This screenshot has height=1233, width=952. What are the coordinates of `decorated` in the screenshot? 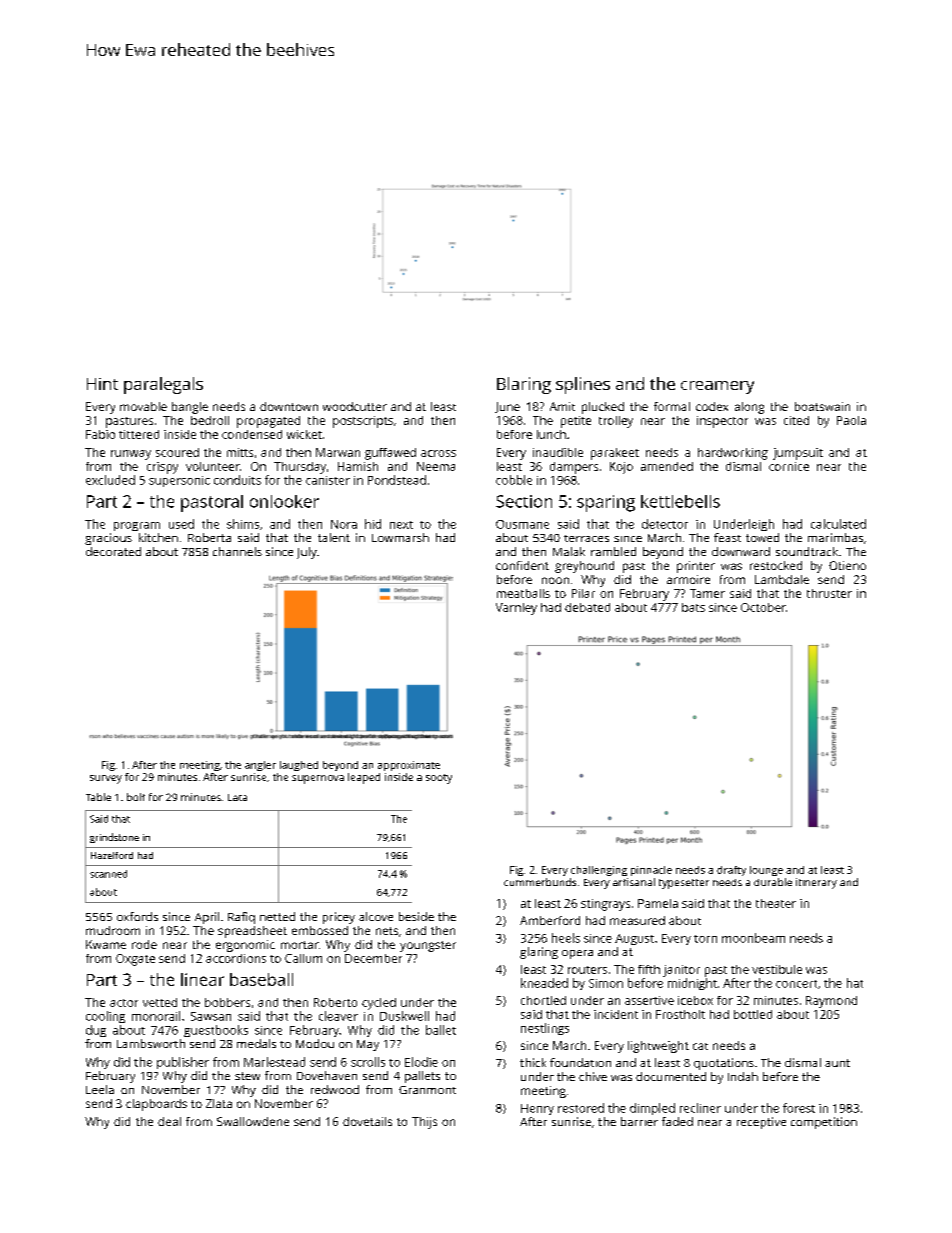 It's located at (113, 551).
